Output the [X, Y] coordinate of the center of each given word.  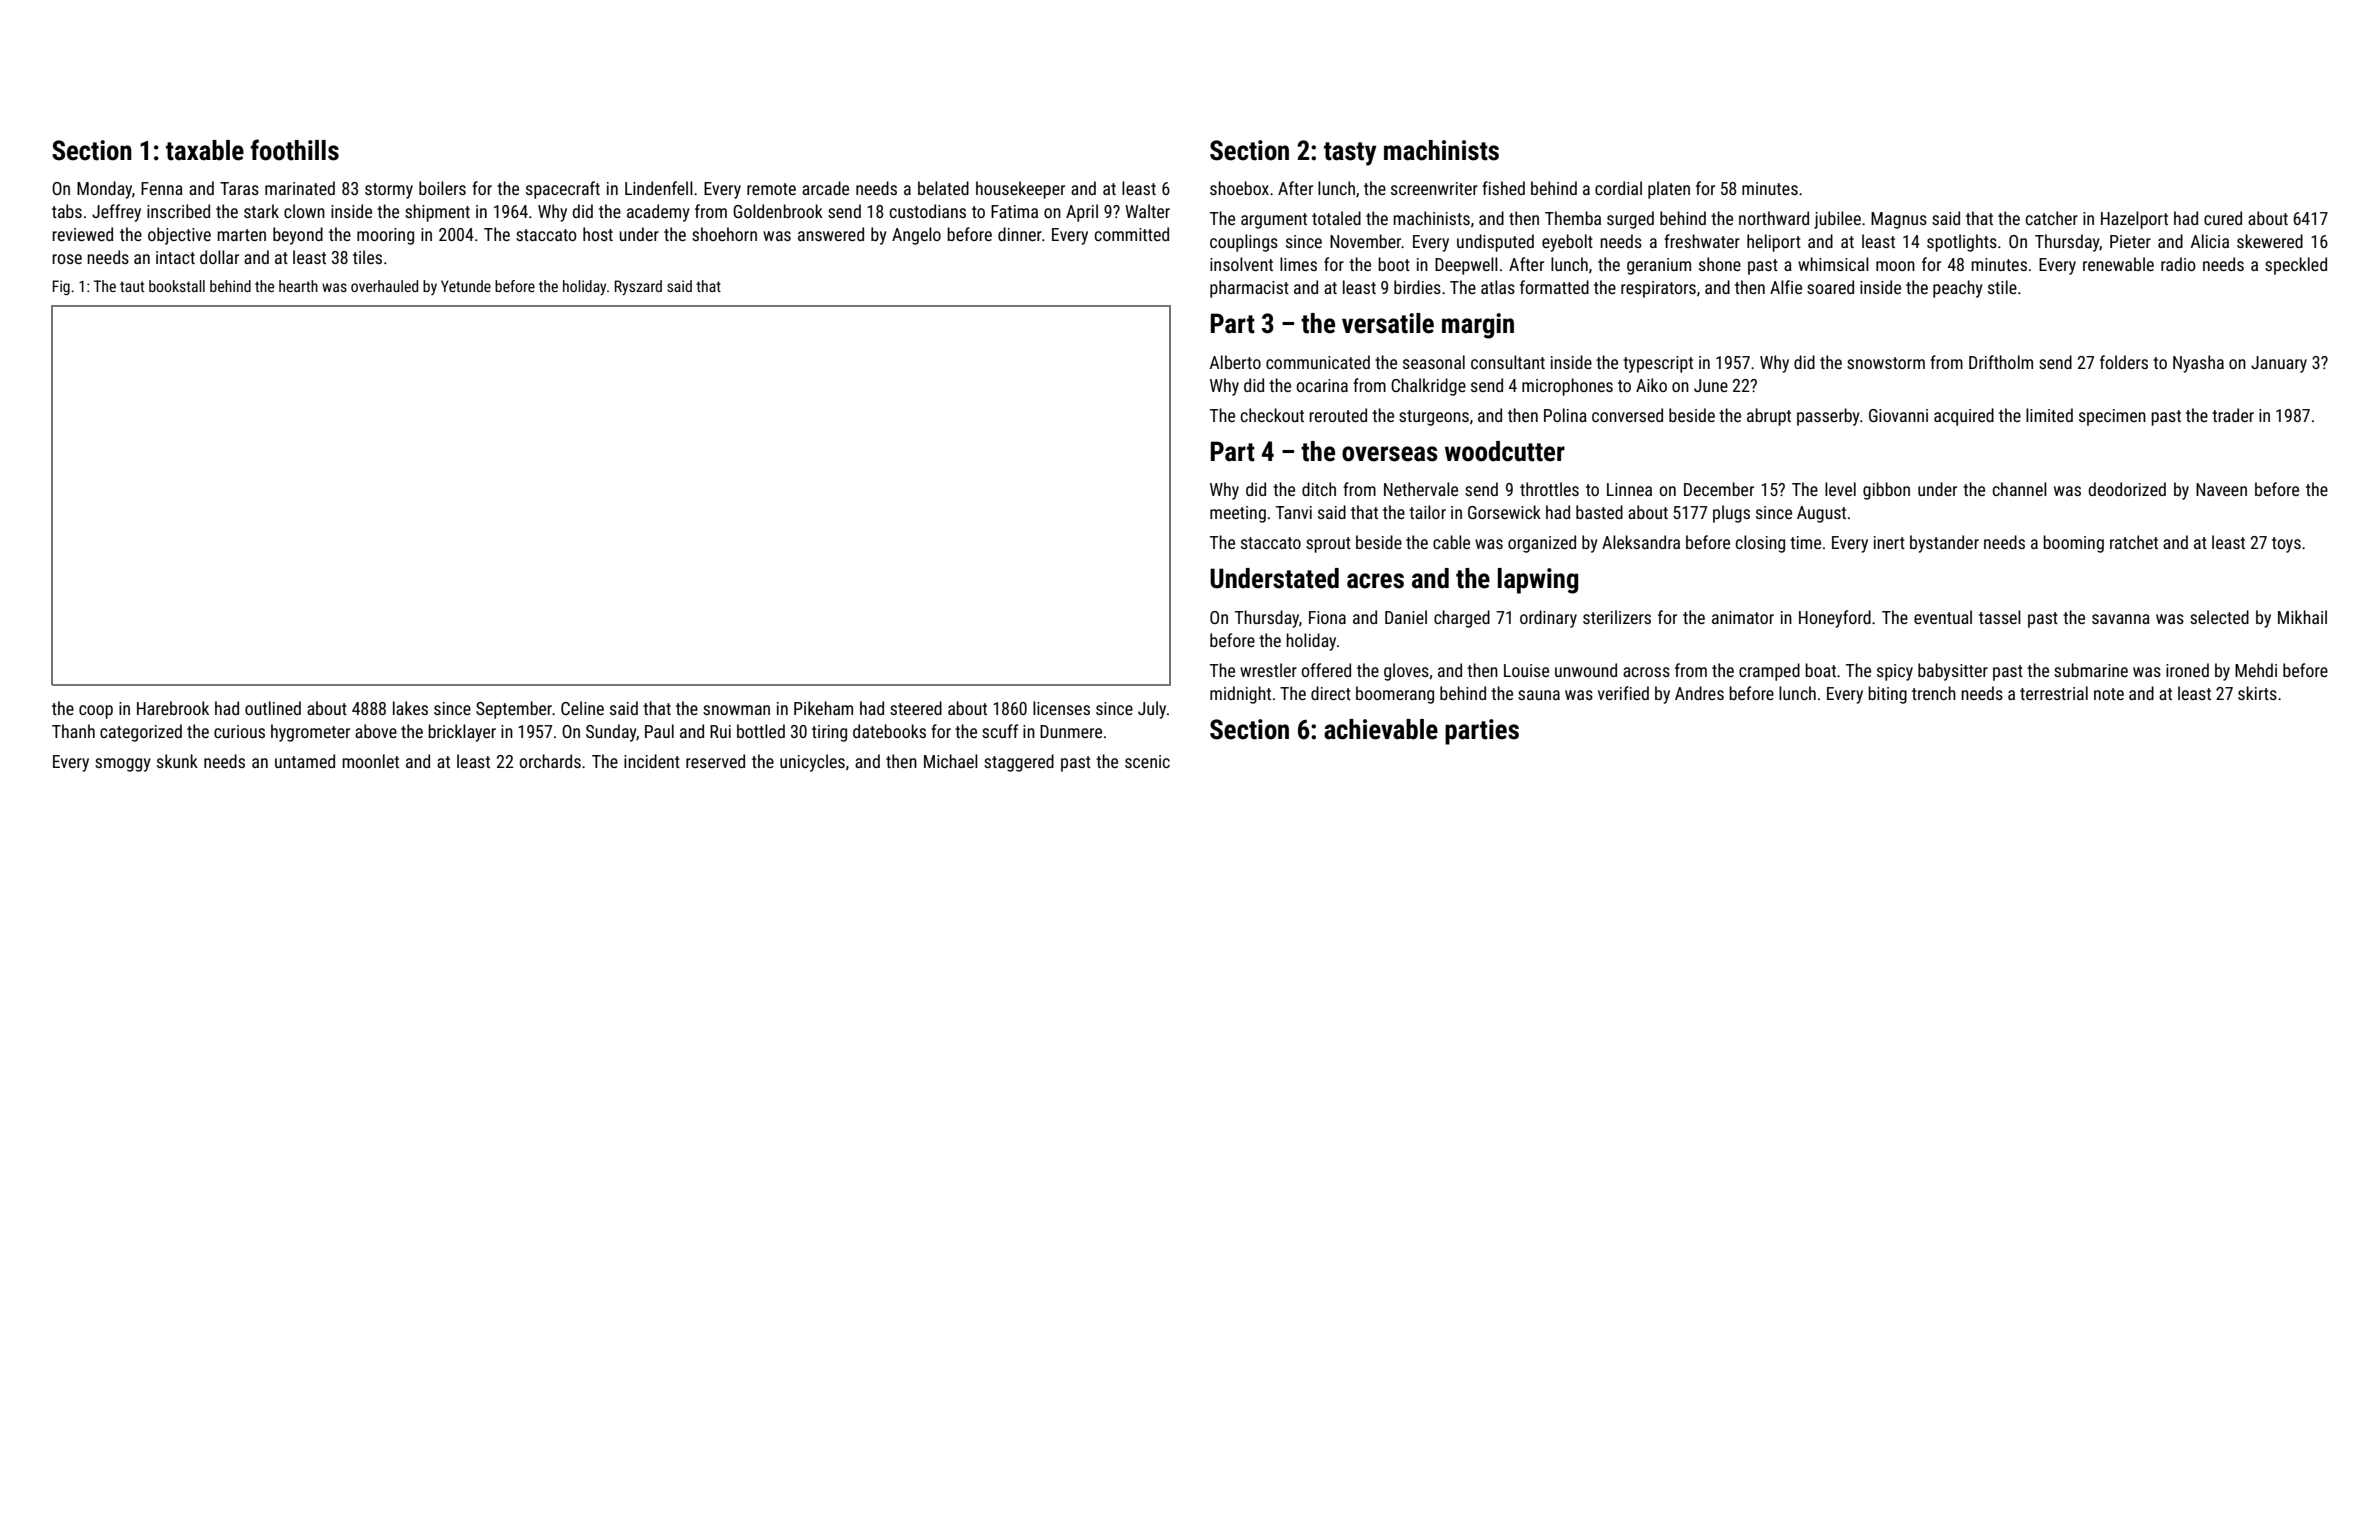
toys [2286, 545]
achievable [1381, 729]
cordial [1618, 188]
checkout [1272, 415]
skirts [2257, 693]
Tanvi [1294, 512]
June [1711, 385]
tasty [1350, 154]
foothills [294, 150]
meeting [1238, 514]
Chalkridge [1428, 387]
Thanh [73, 731]
